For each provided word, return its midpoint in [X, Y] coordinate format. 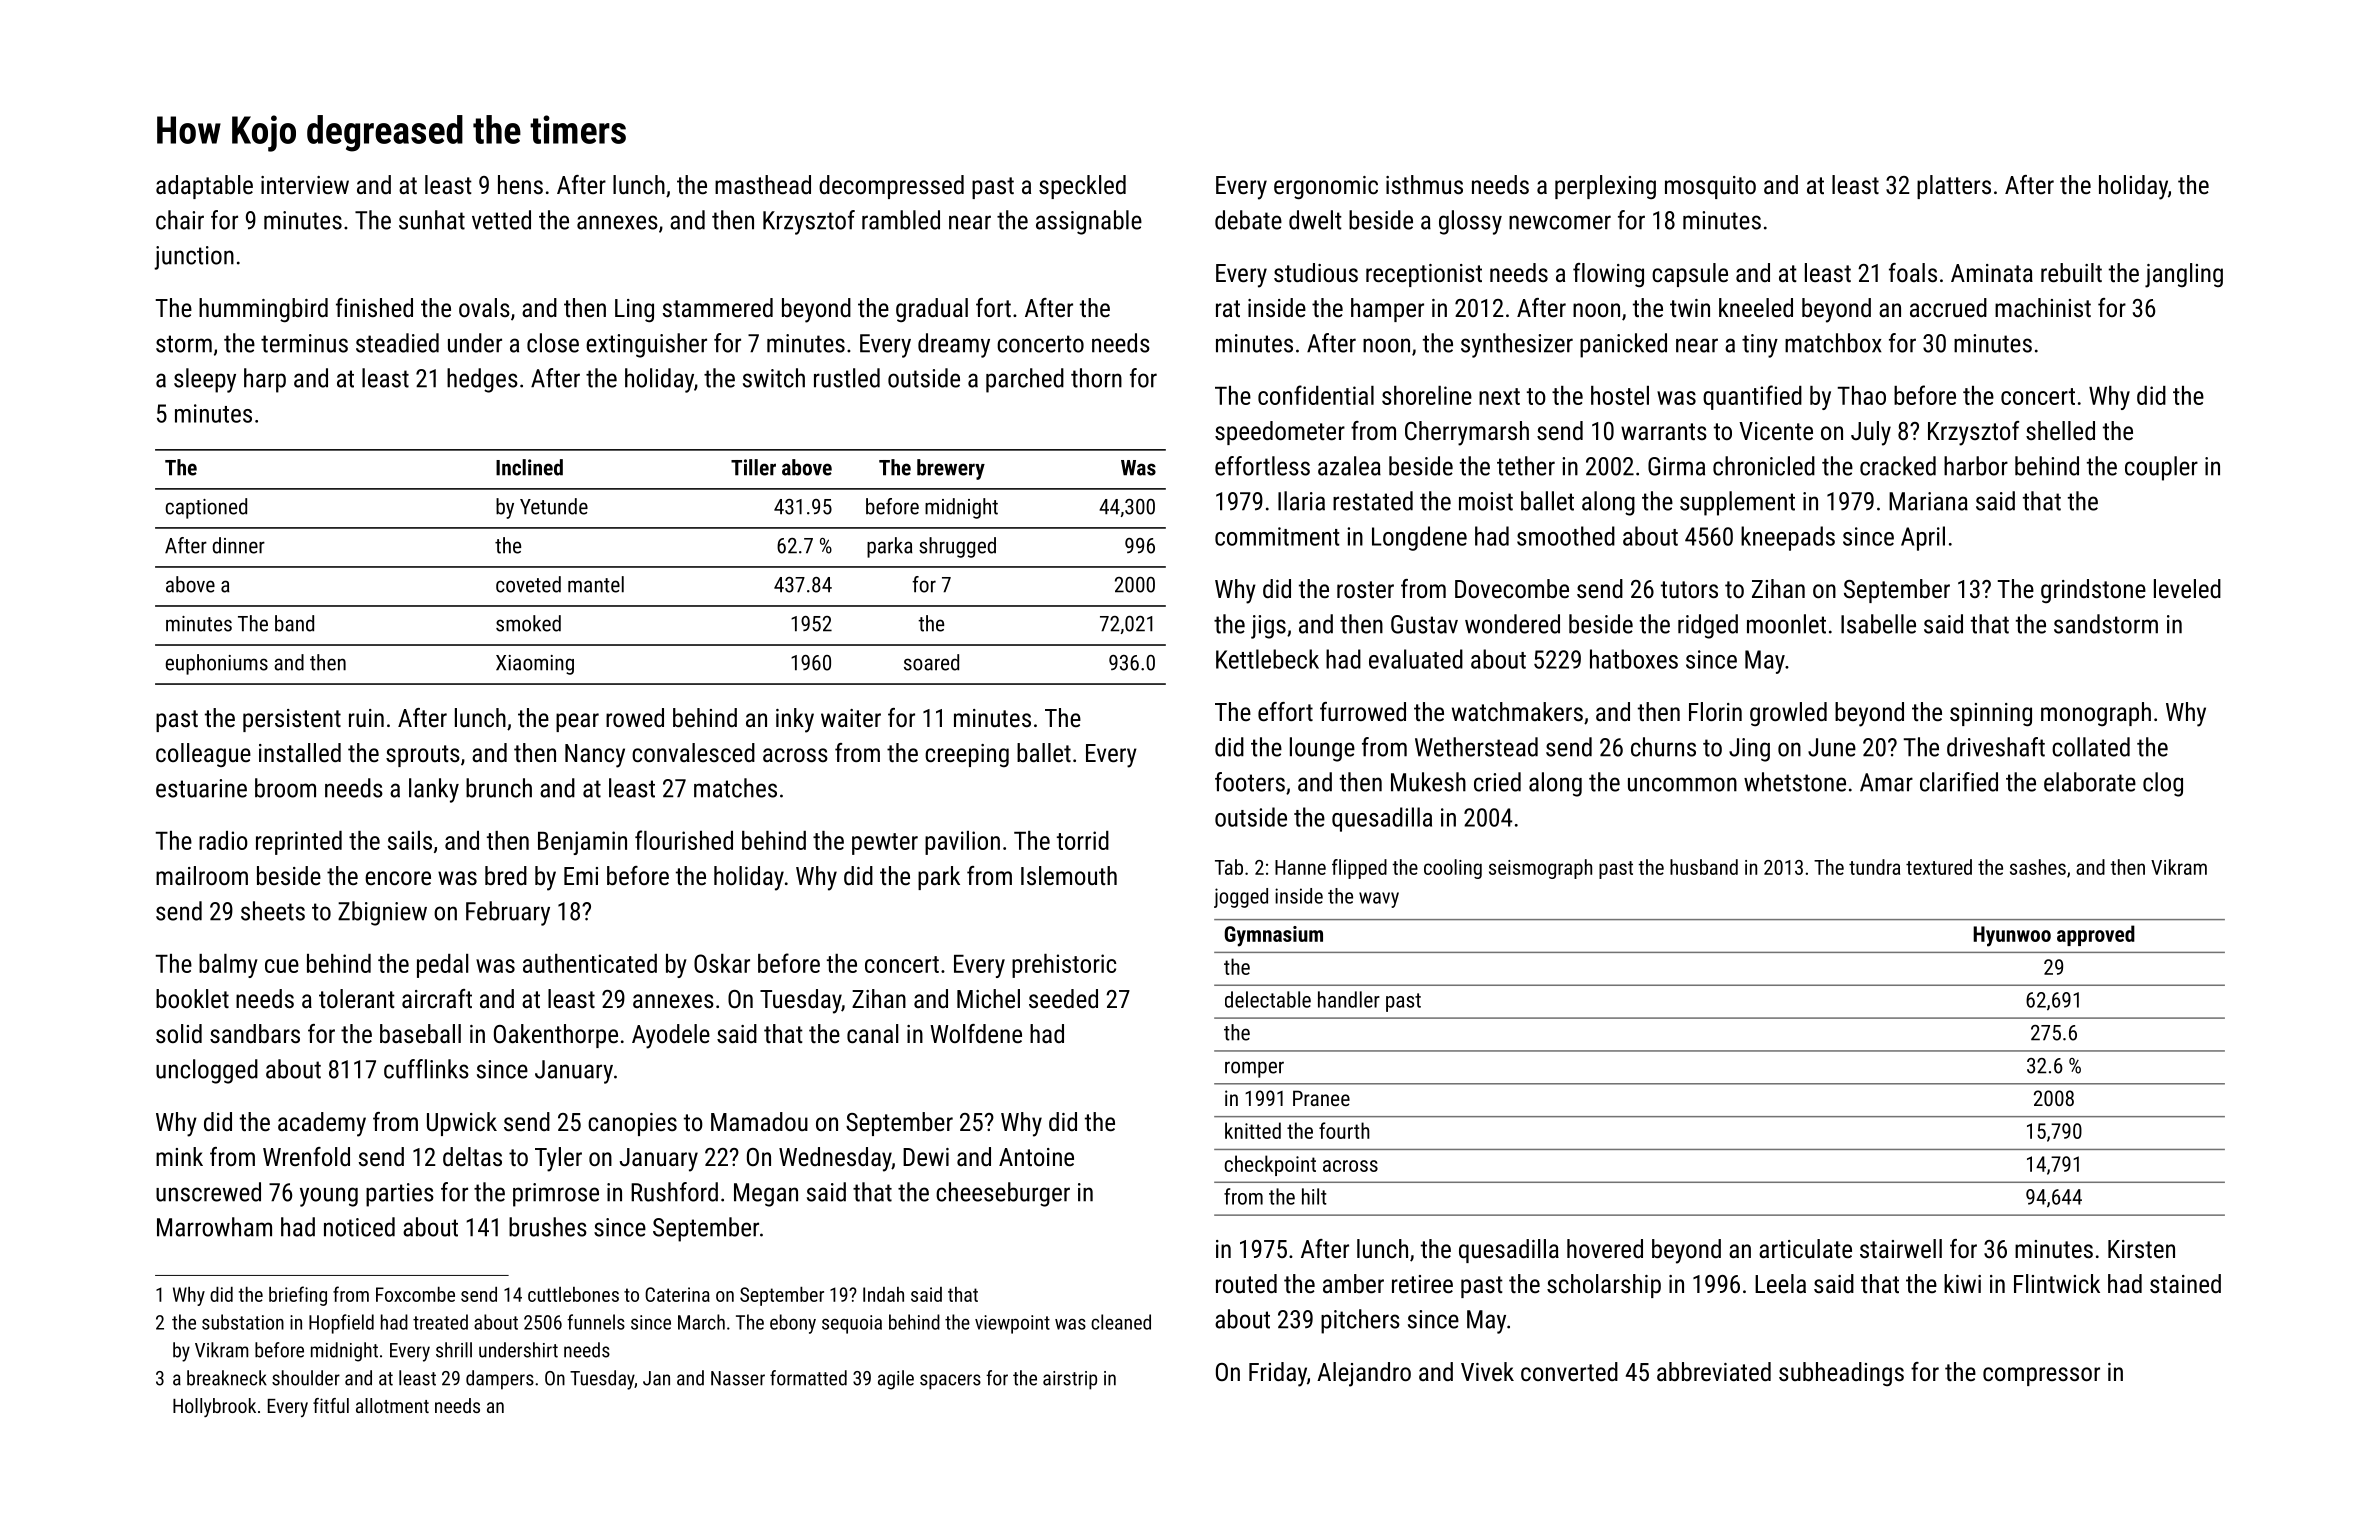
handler [1349, 999]
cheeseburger [1003, 1194]
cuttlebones [573, 1294]
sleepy [205, 380]
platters [1954, 187]
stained [2185, 1283]
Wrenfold [306, 1156]
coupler [2161, 468]
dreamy [954, 345]
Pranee [1321, 1098]
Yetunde [554, 506]
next [1499, 396]
